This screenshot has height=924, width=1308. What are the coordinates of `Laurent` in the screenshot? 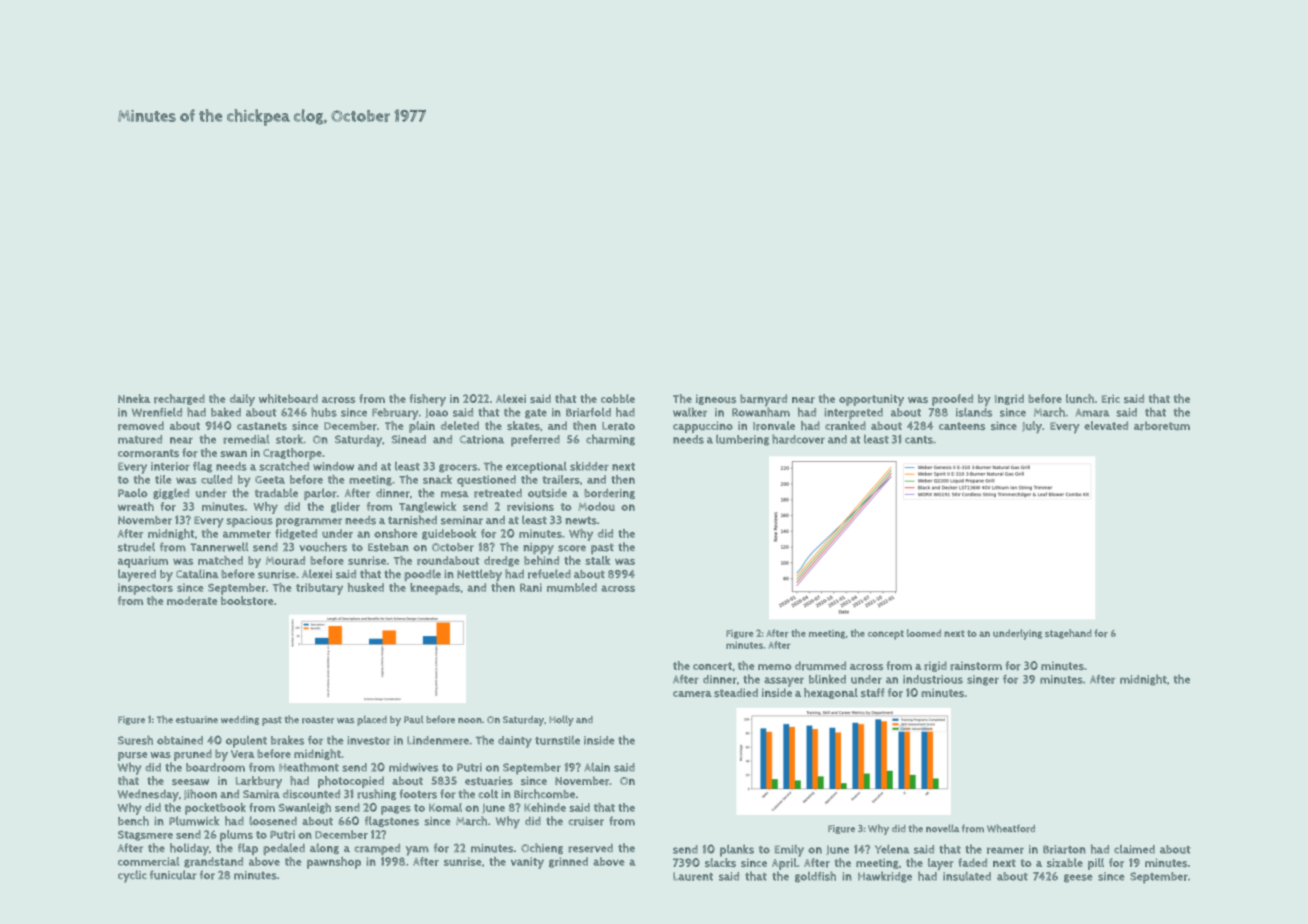 It's located at (693, 876).
